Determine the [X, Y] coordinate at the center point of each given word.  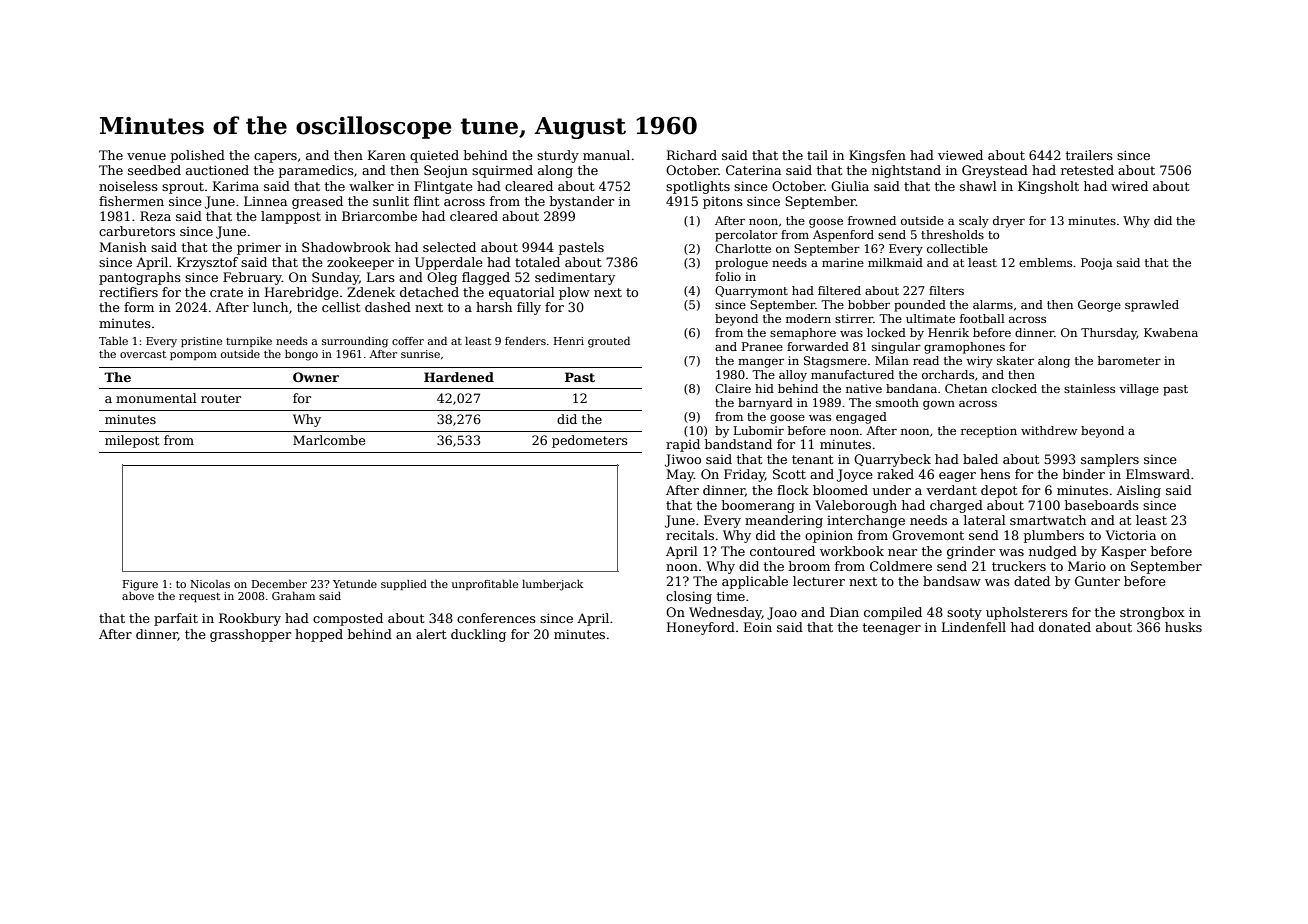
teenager [892, 629]
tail [817, 155]
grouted [609, 342]
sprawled [1152, 306]
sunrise [420, 354]
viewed [960, 155]
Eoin [758, 627]
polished [198, 156]
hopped [319, 635]
